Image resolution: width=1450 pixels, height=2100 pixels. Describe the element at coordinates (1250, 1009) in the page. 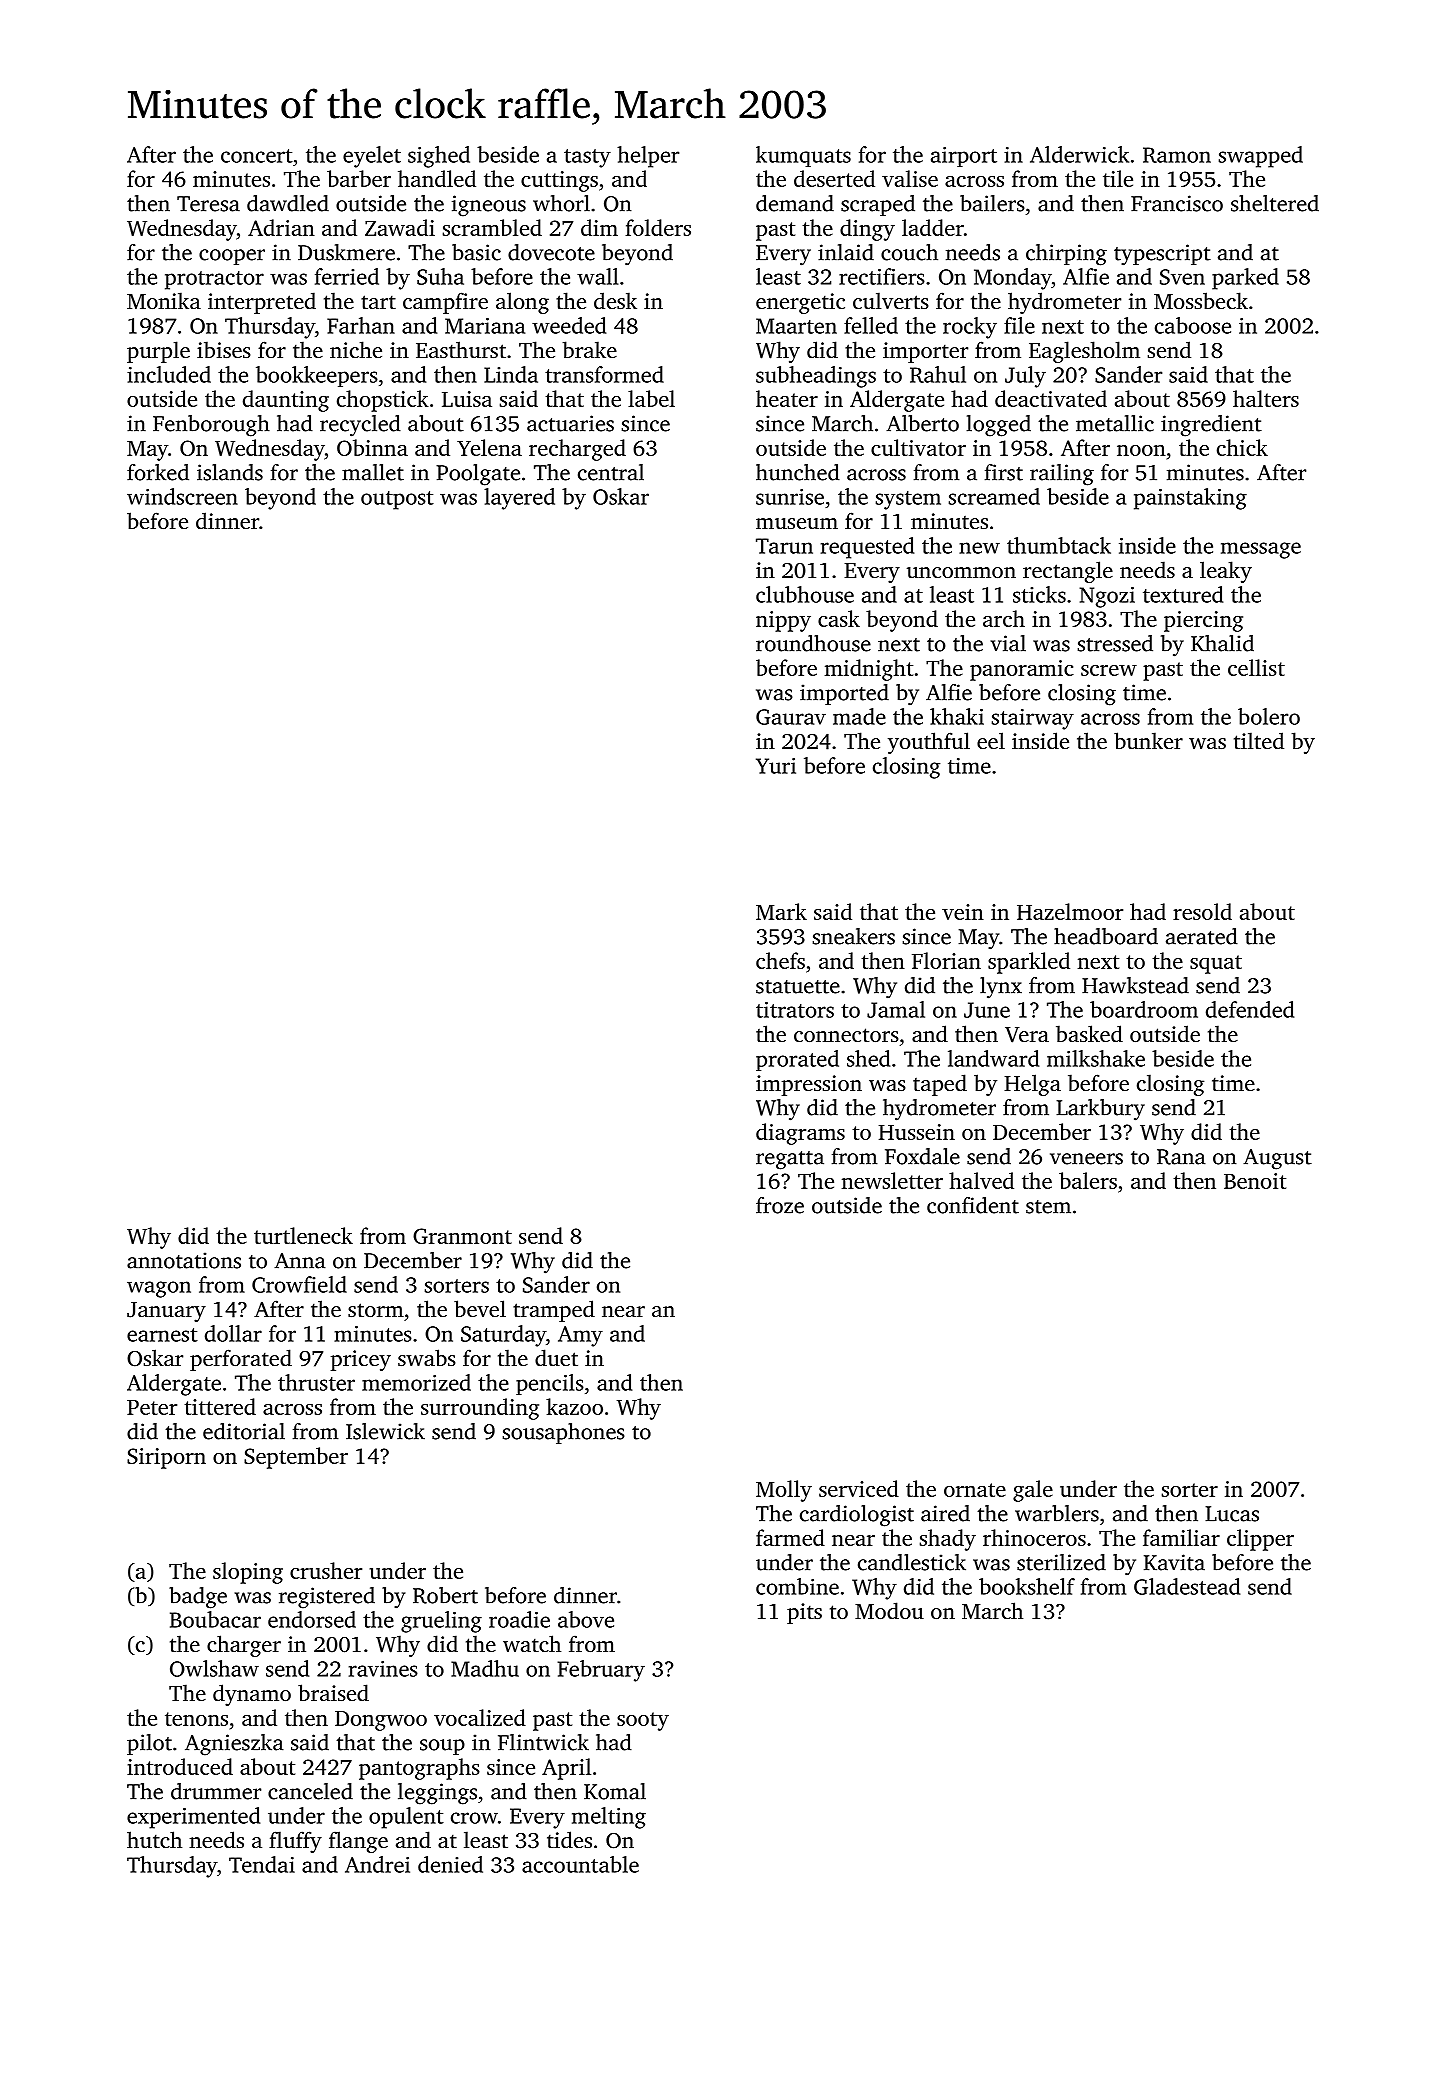

I see `defended` at that location.
